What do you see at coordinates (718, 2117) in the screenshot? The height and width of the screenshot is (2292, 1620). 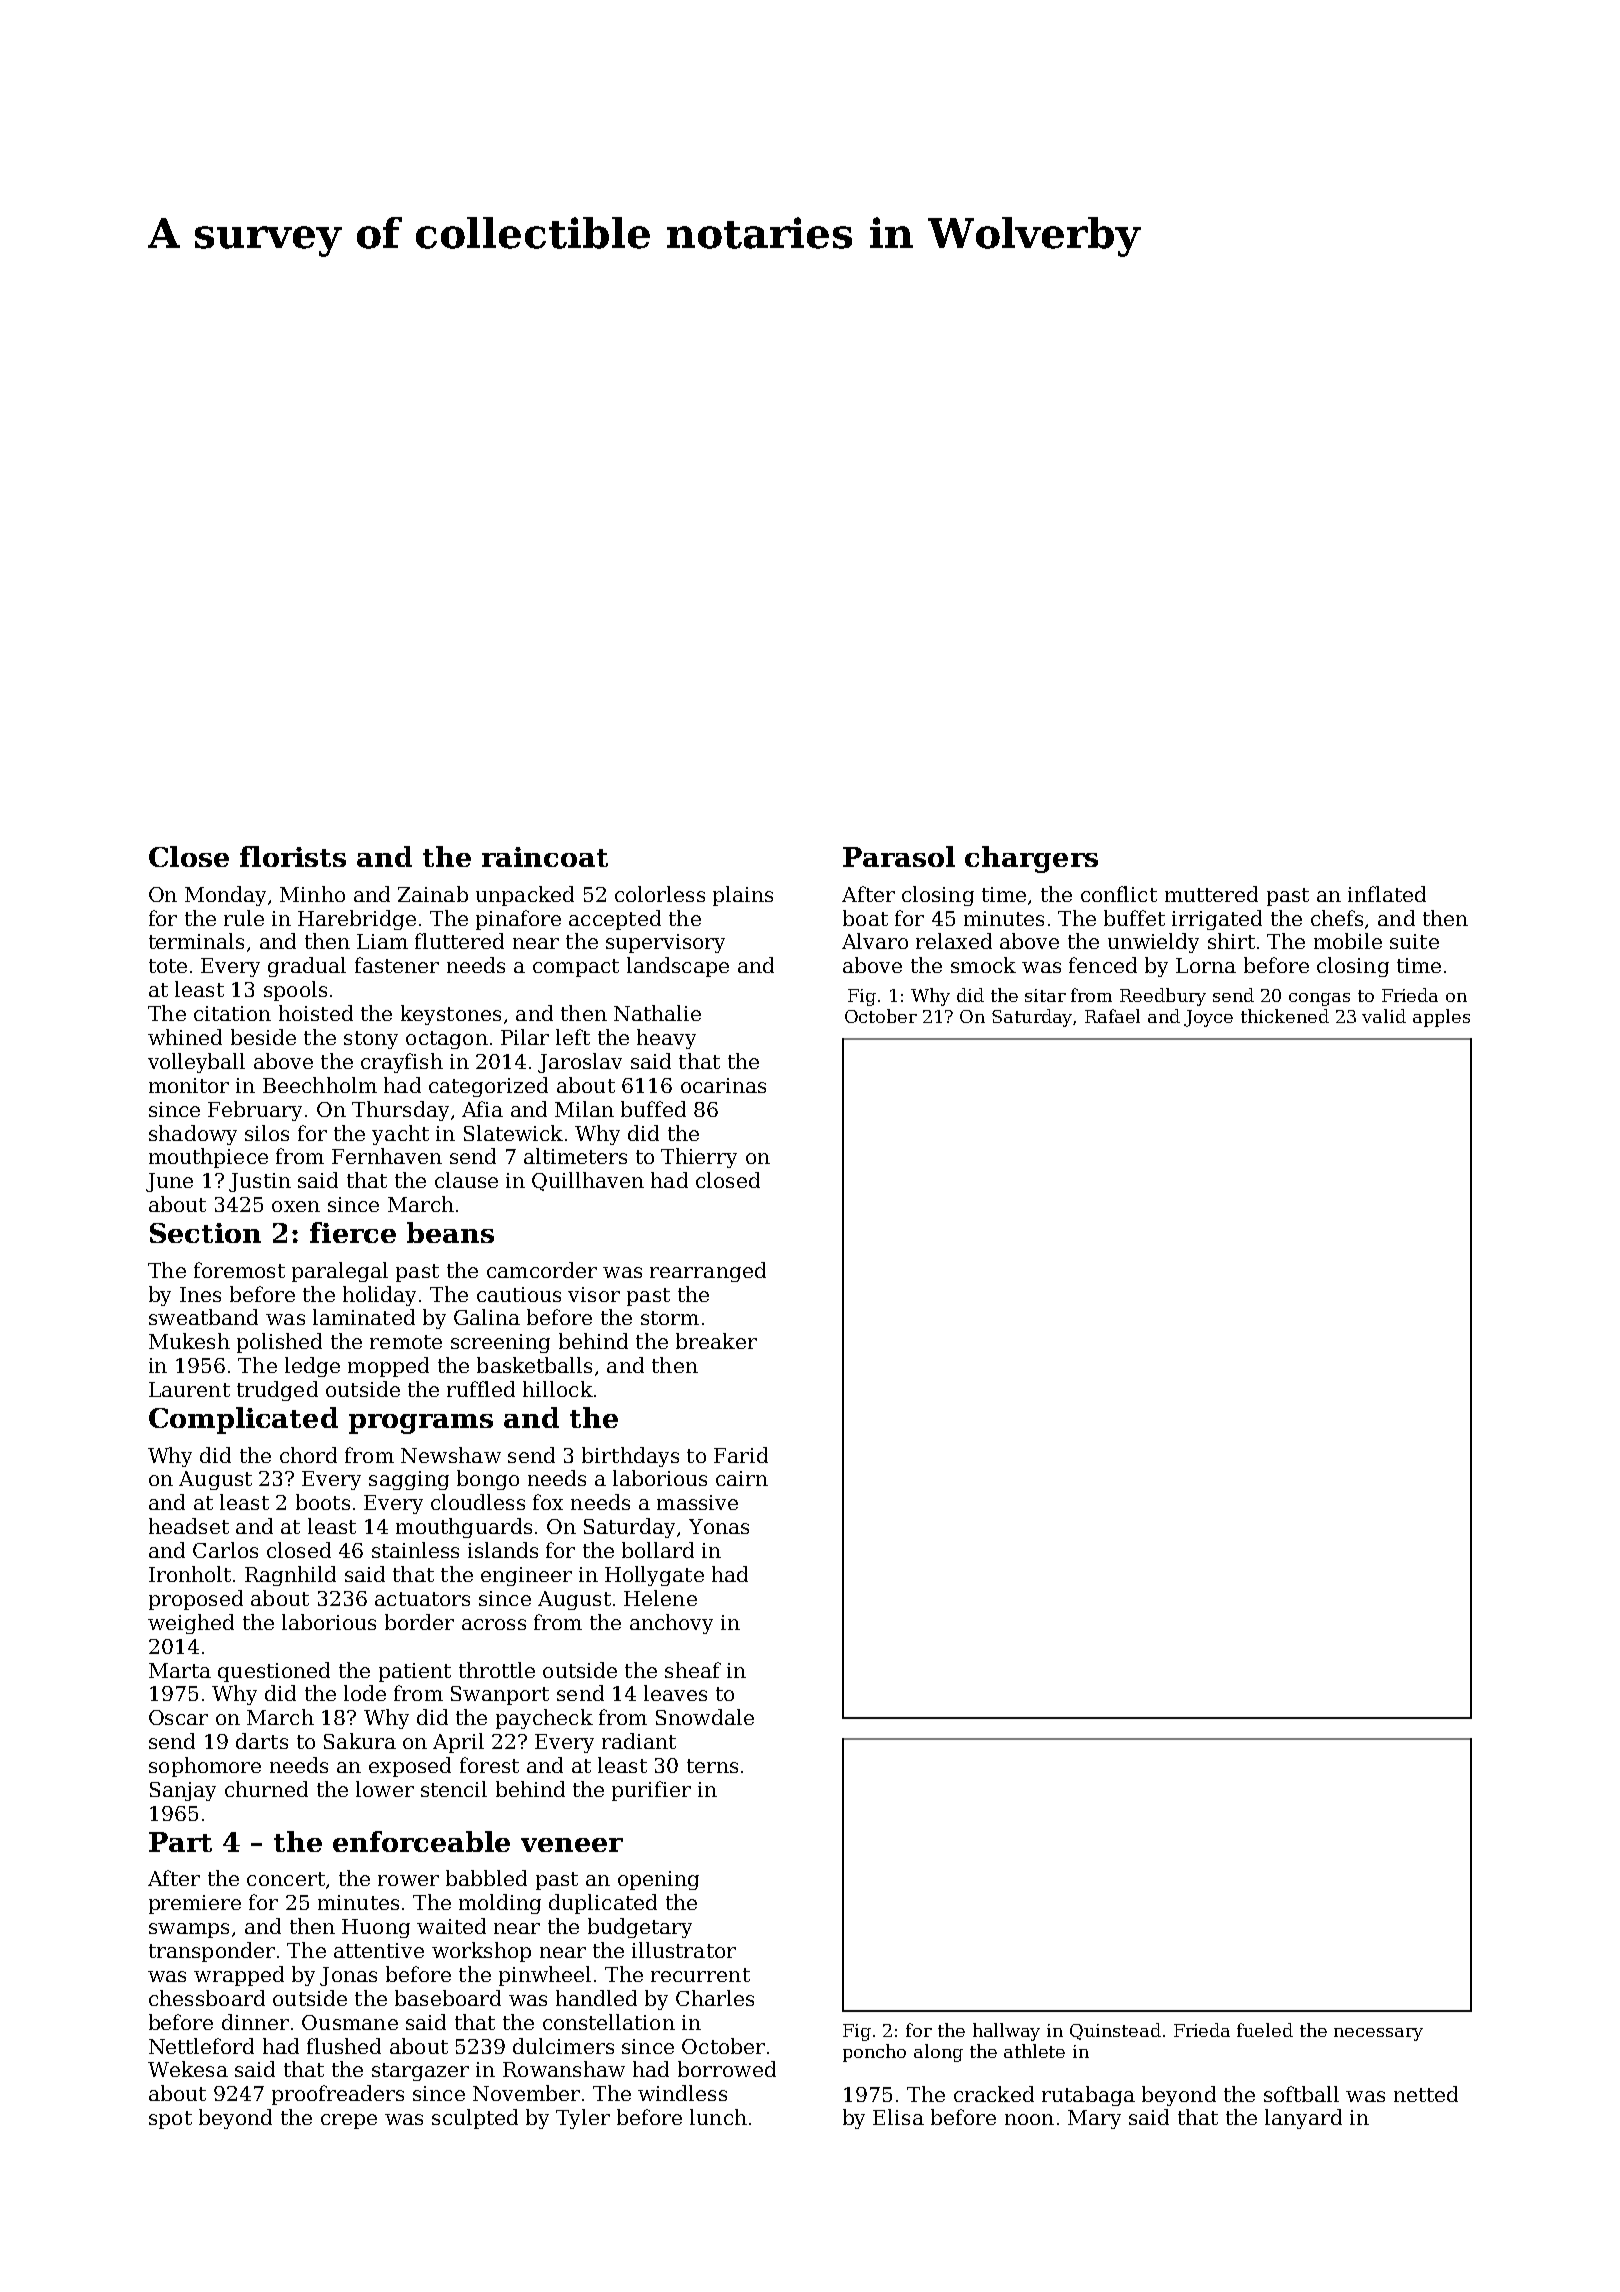 I see `lunch` at bounding box center [718, 2117].
